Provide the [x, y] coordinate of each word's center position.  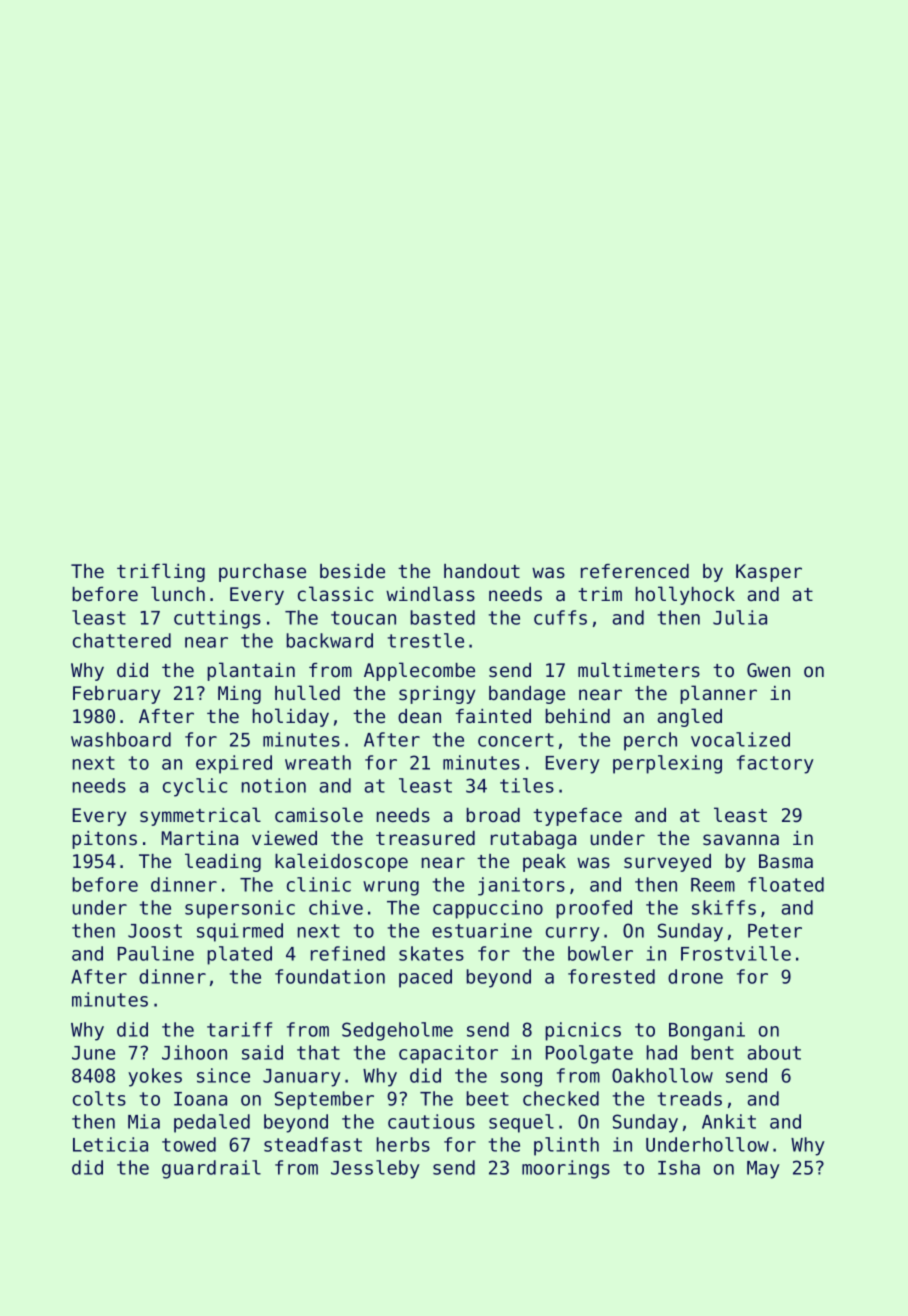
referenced [635, 571]
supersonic [240, 909]
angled [690, 717]
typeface [577, 817]
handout [482, 571]
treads [690, 1098]
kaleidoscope [341, 862]
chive [336, 907]
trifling [161, 572]
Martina [200, 838]
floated [786, 884]
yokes [155, 1077]
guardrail [211, 1169]
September [324, 1100]
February [116, 695]
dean [419, 716]
